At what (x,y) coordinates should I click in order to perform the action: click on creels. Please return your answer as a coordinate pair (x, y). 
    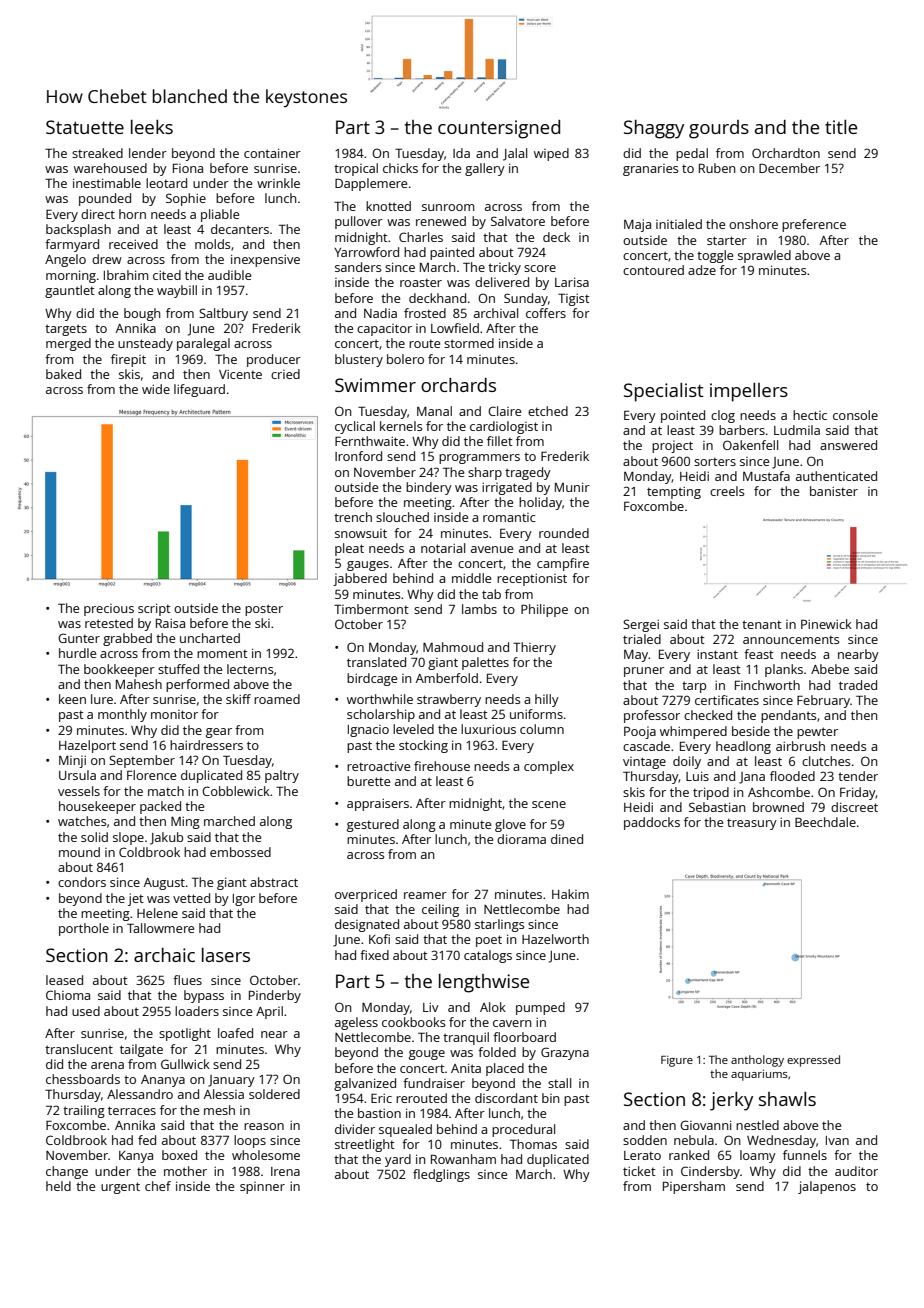
    Looking at the image, I should click on (727, 491).
